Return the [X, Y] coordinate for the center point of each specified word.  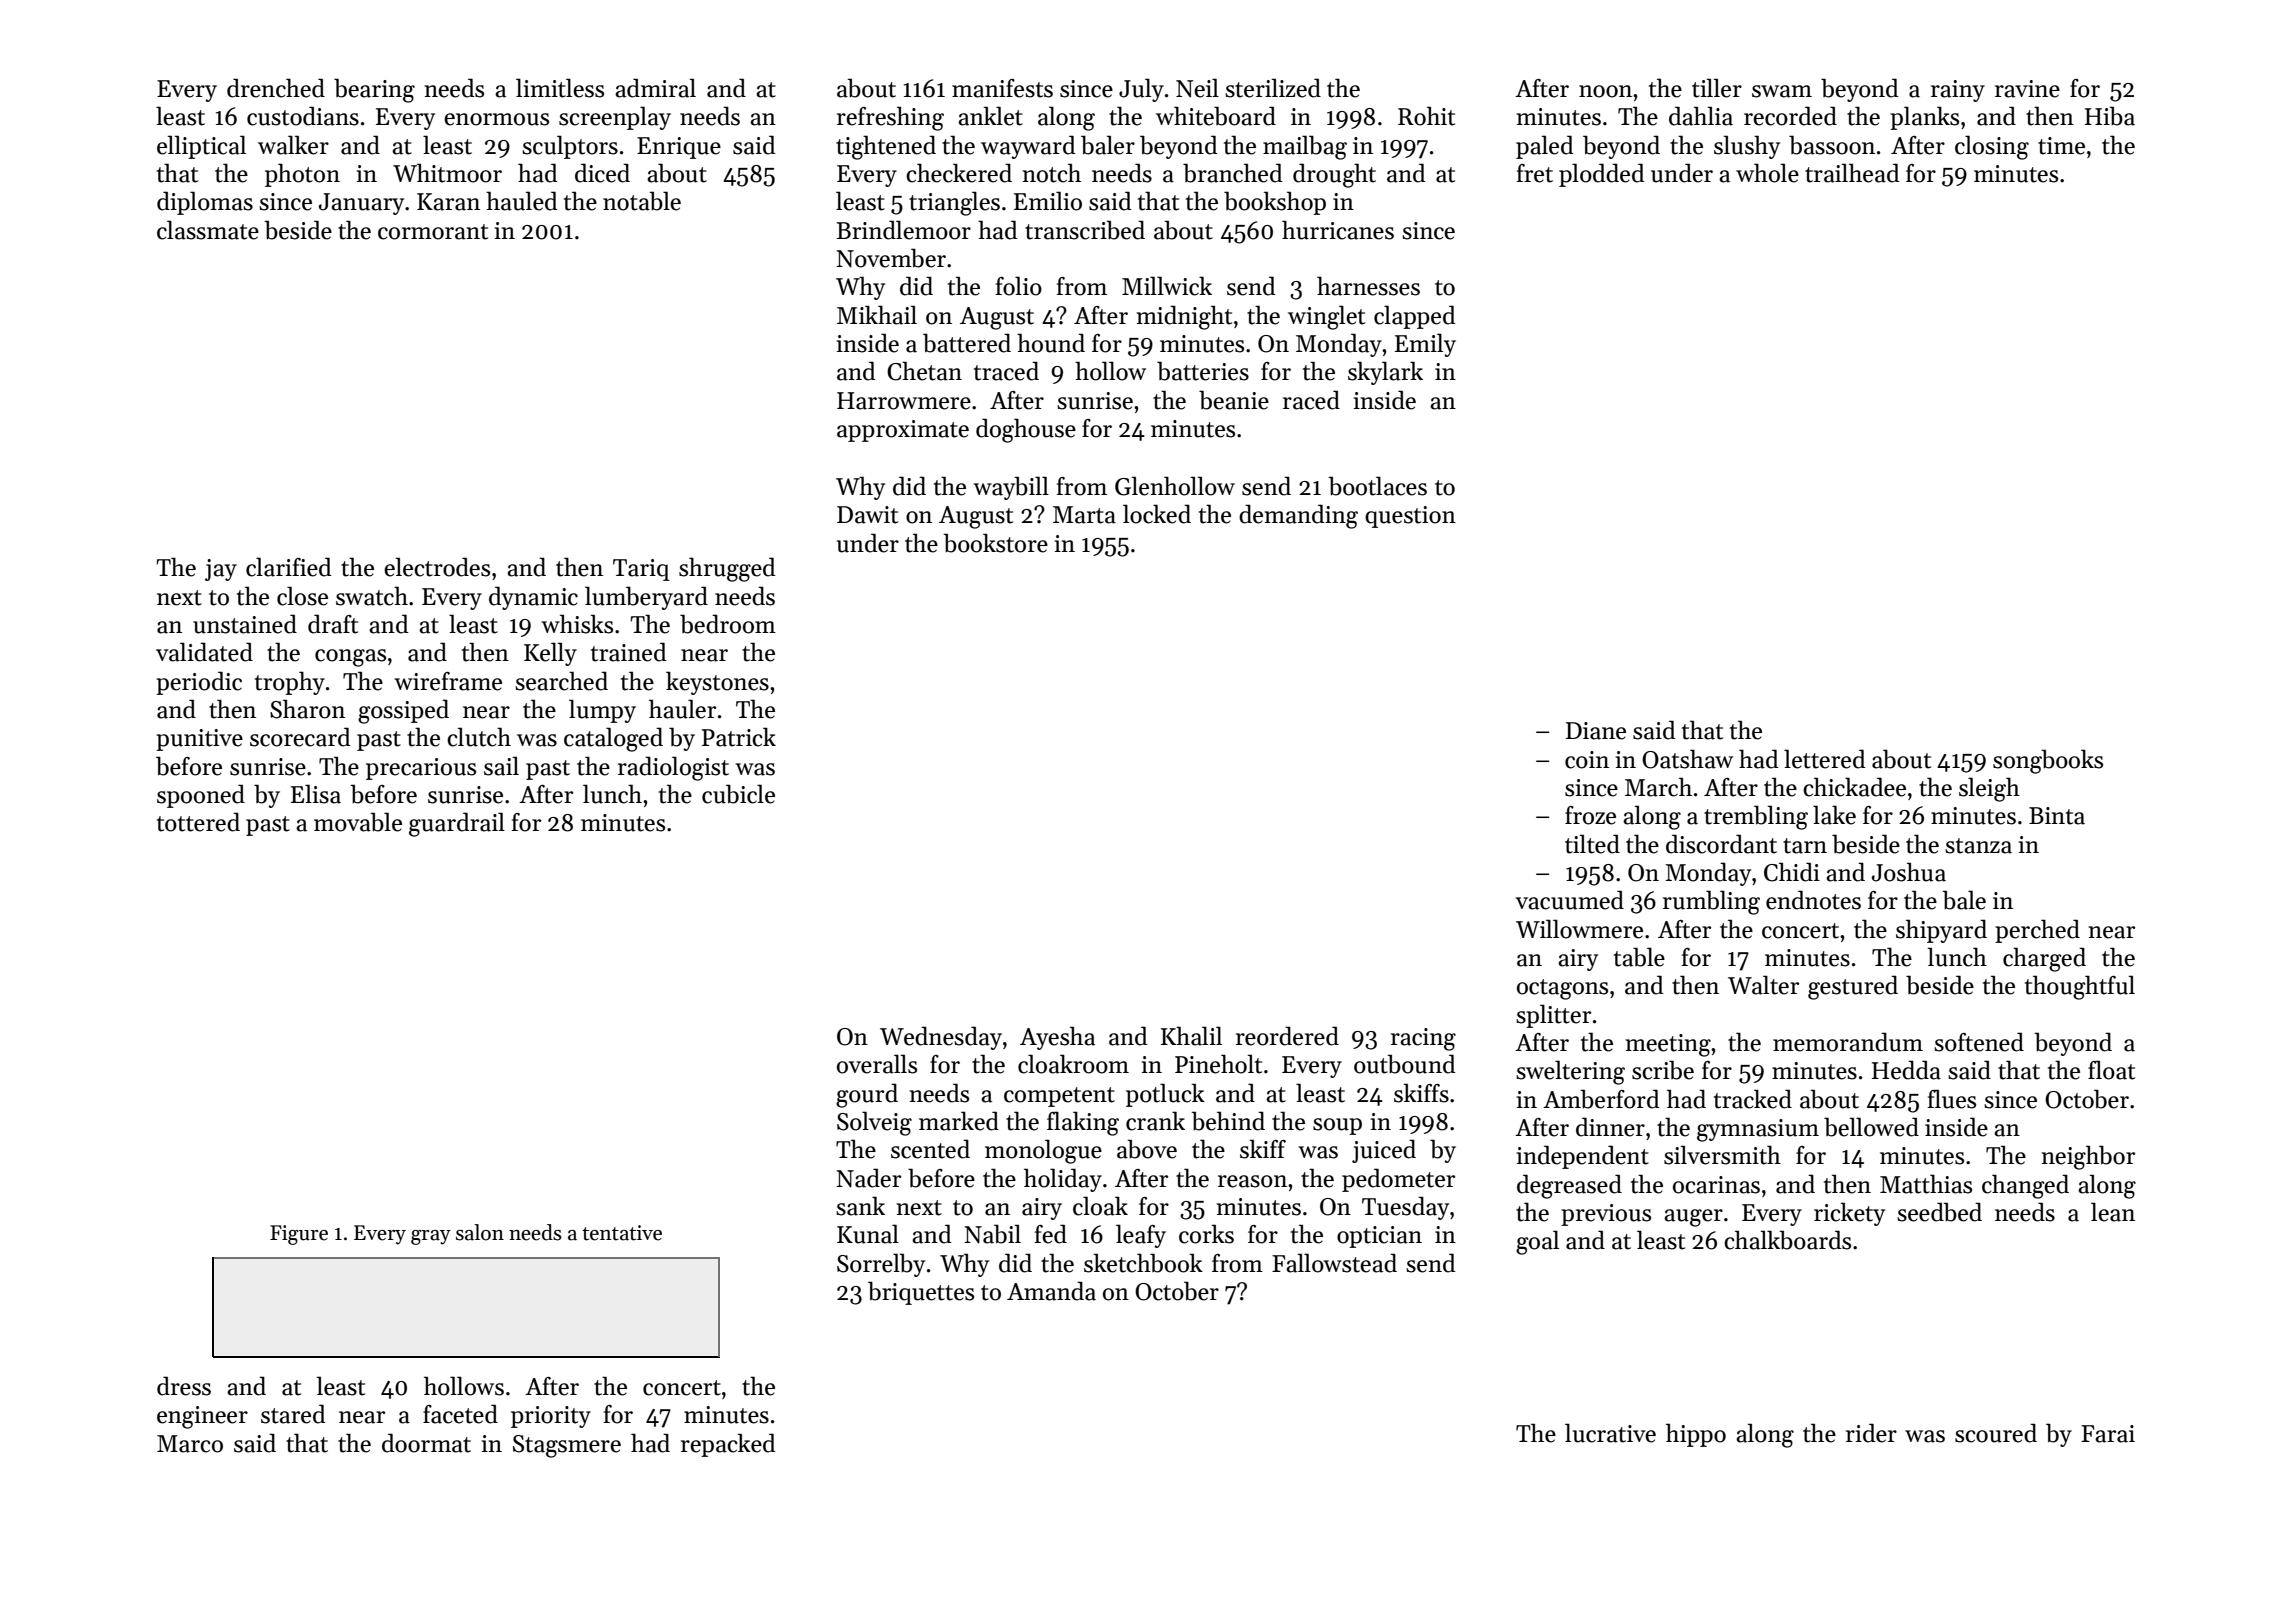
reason [1252, 1181]
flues [1952, 1099]
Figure [299, 1235]
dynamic [533, 598]
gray [431, 1237]
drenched [276, 88]
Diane [1596, 731]
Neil [1197, 88]
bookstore [995, 543]
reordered [1287, 1036]
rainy [1958, 91]
